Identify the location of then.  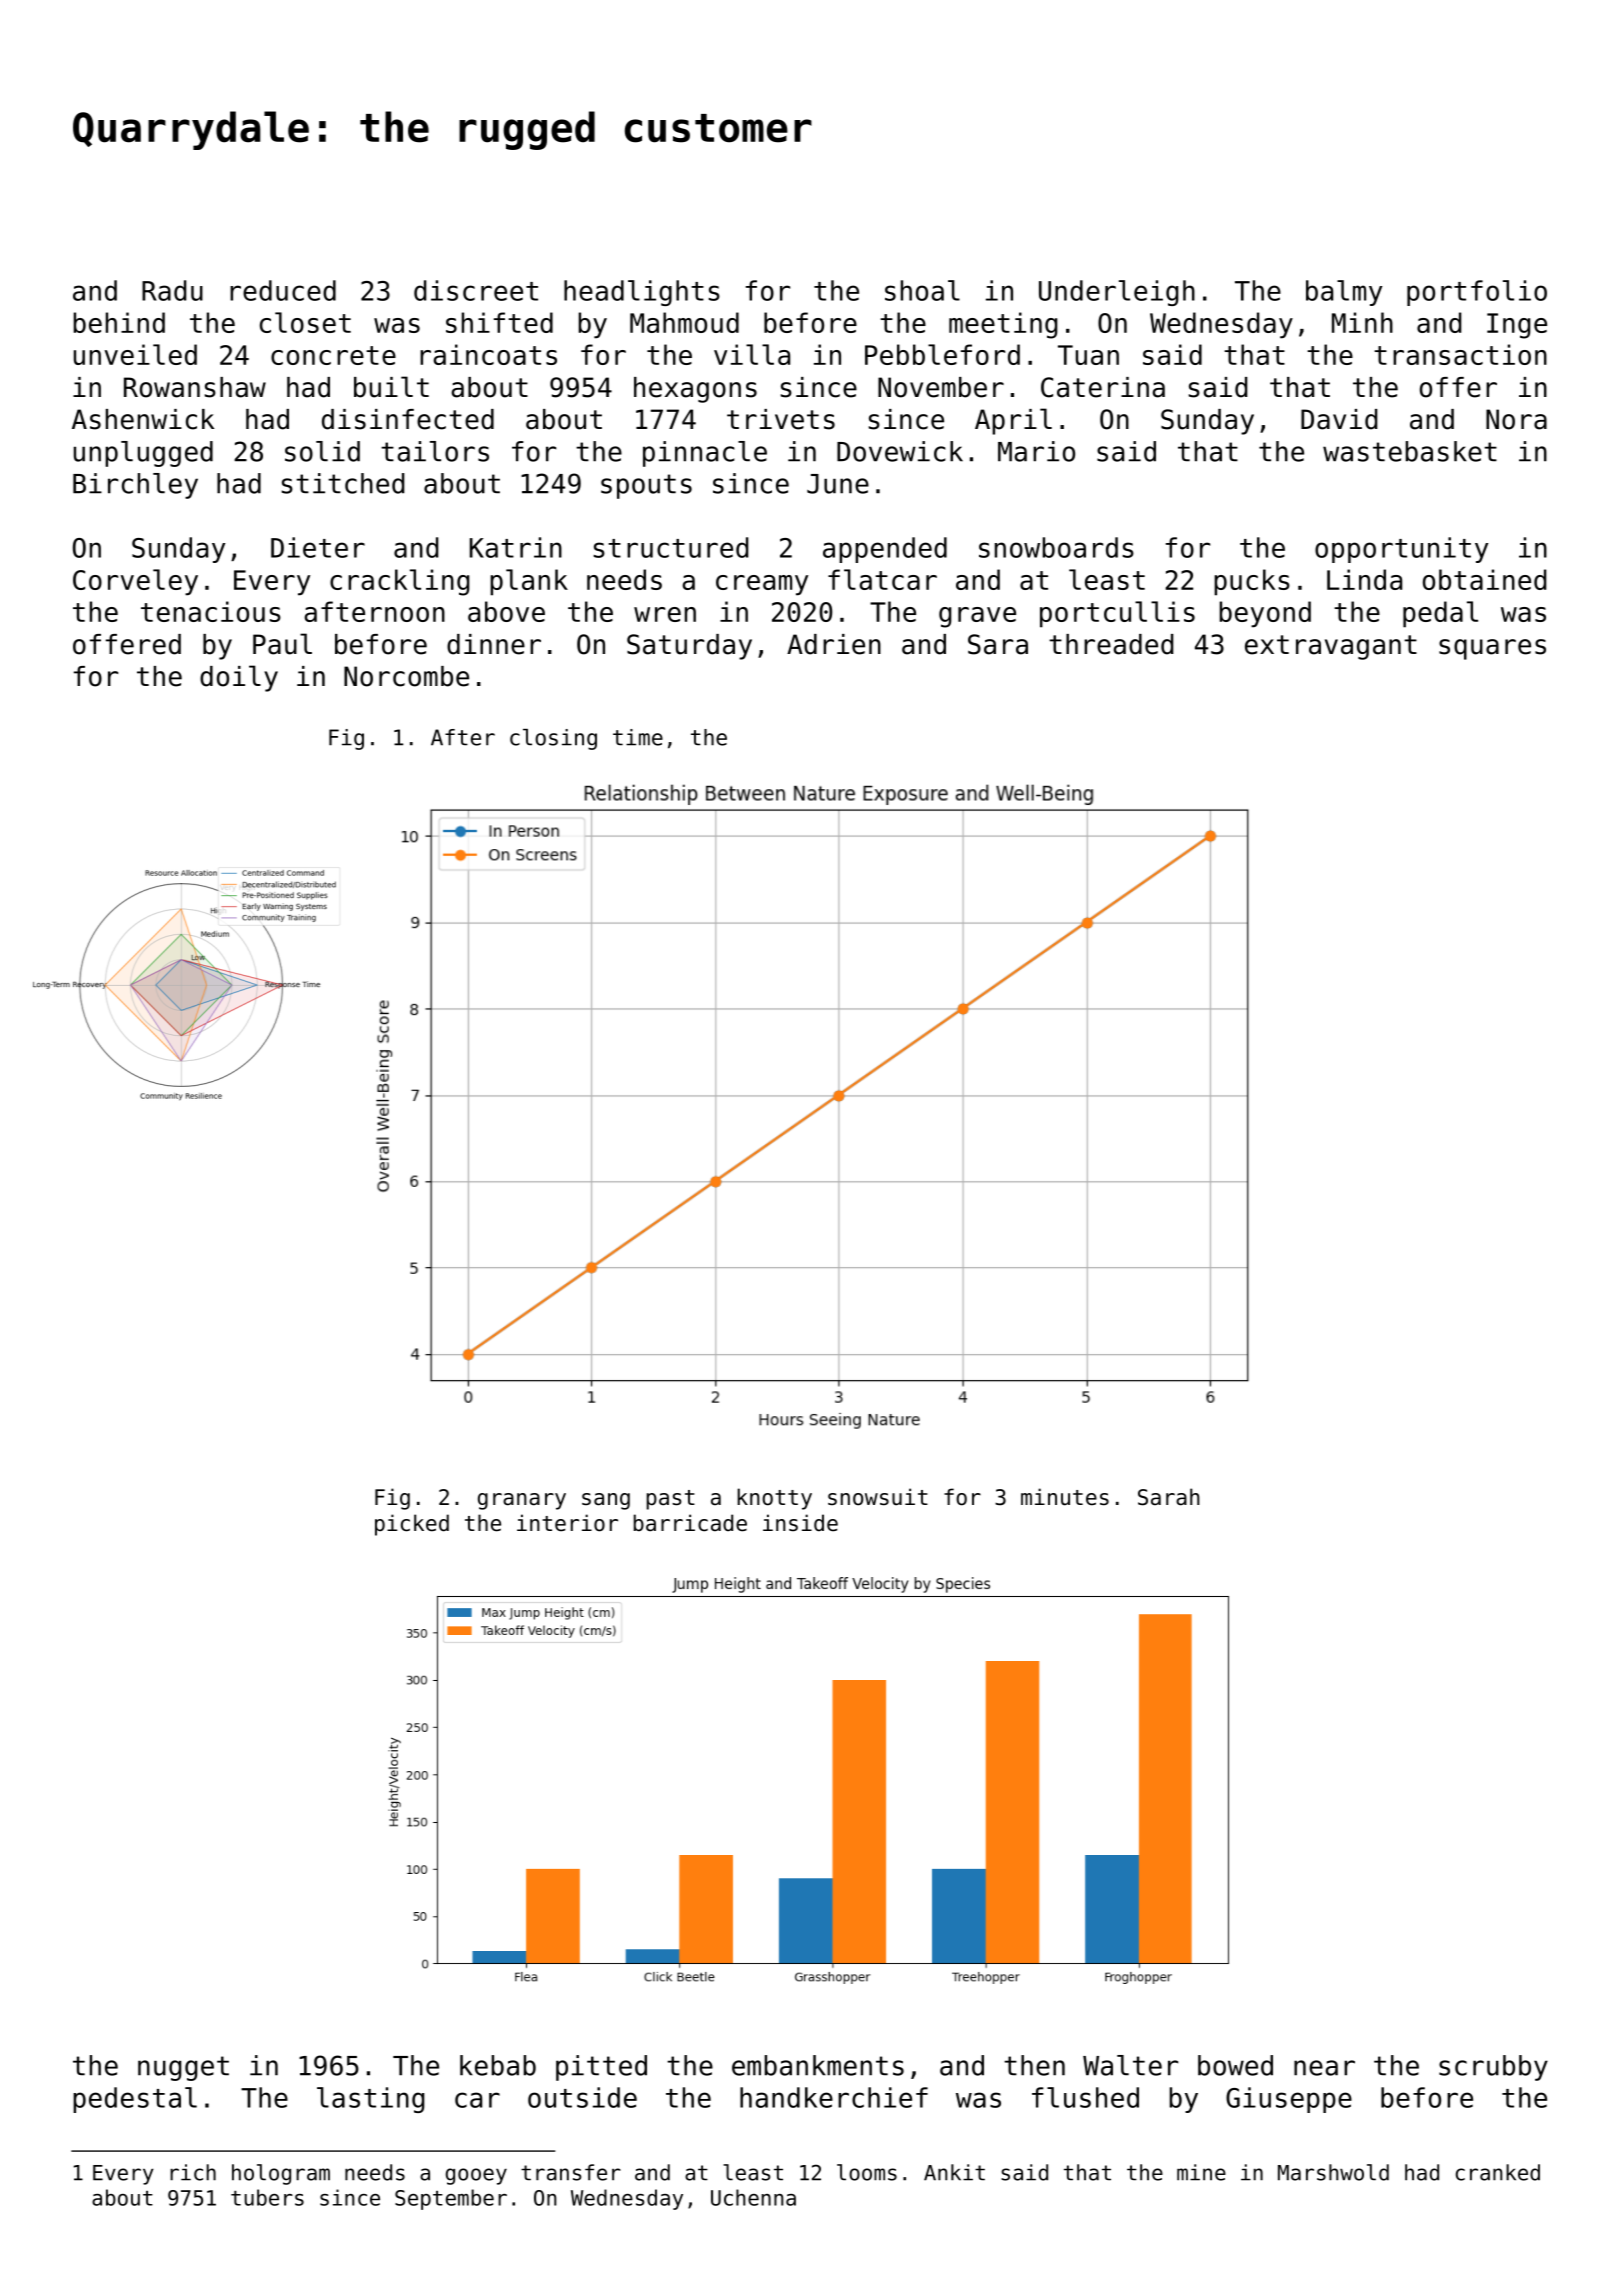
(1034, 2065).
